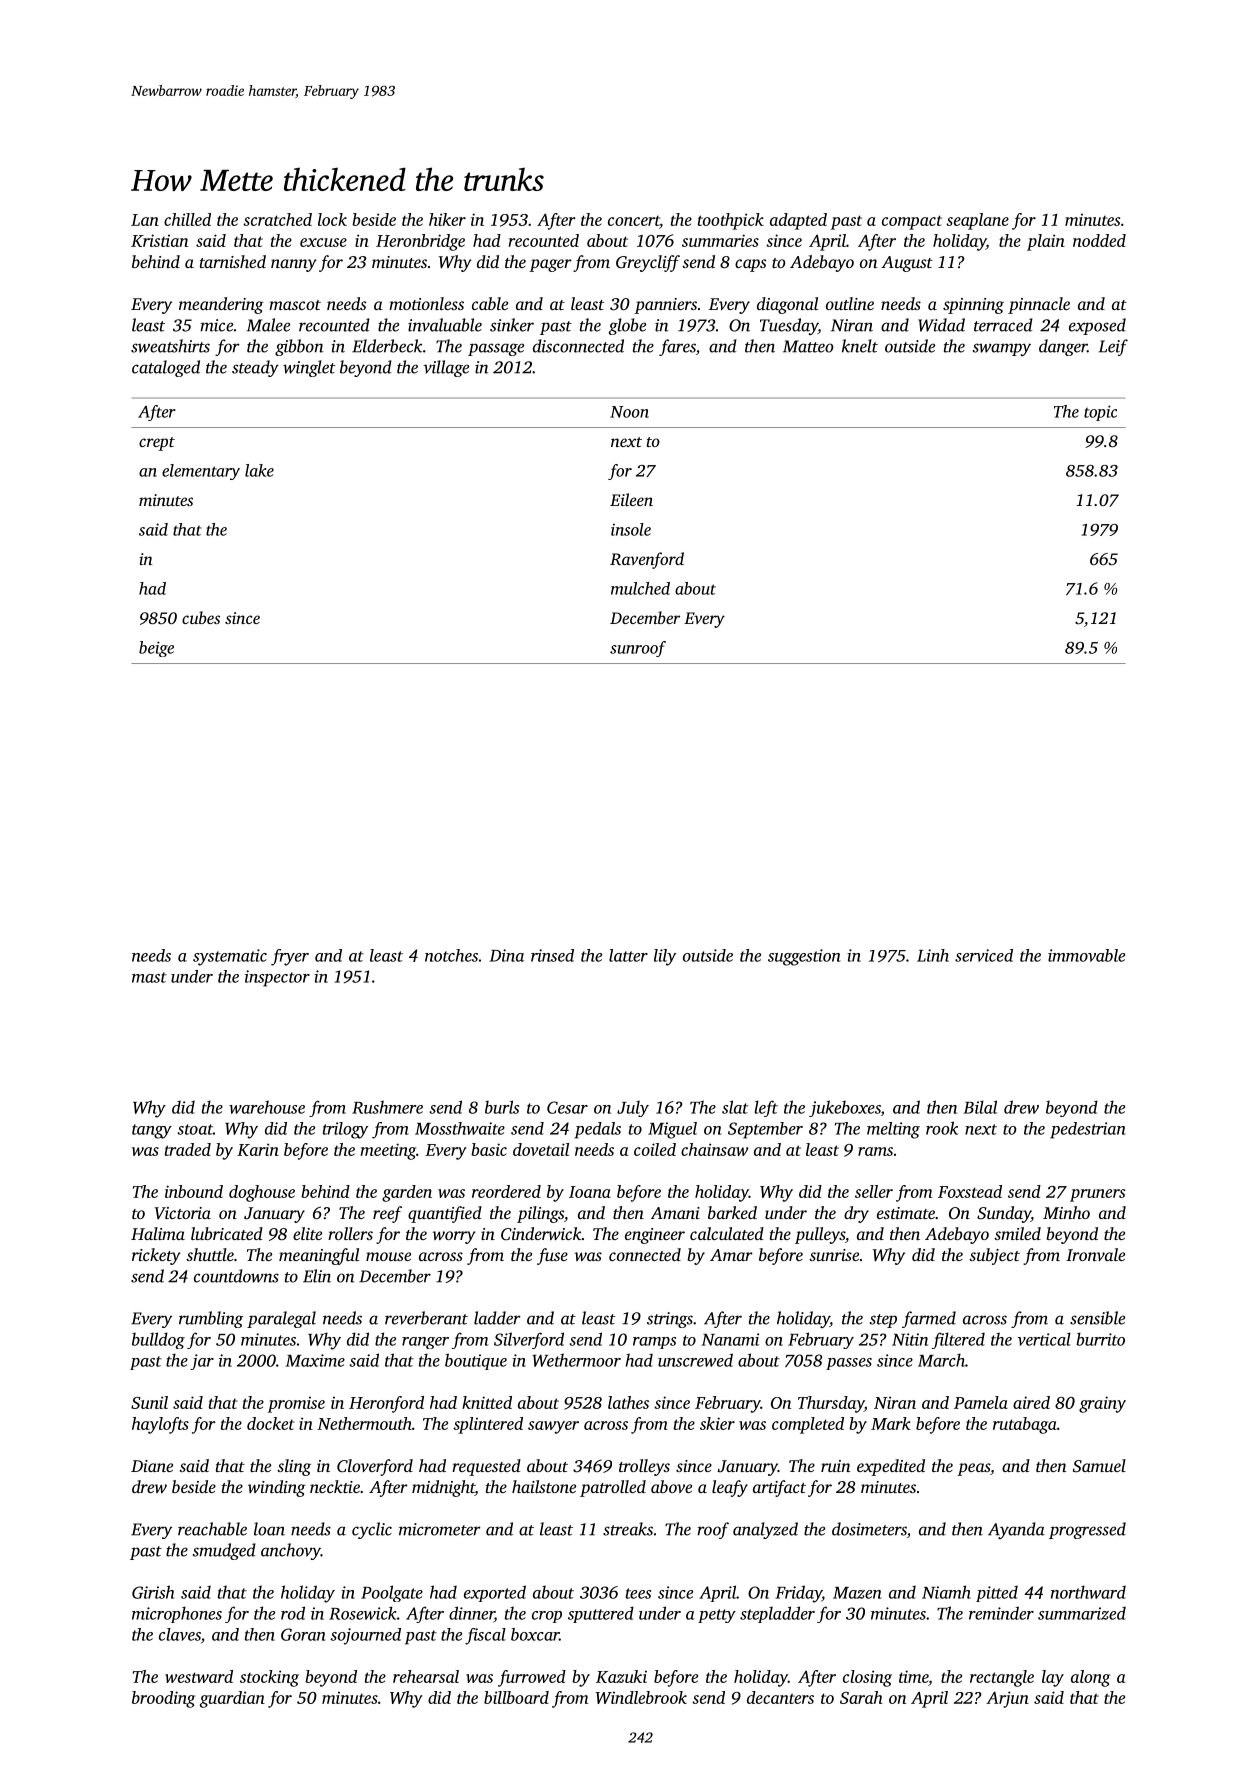 Image resolution: width=1257 pixels, height=1778 pixels. What do you see at coordinates (621, 1676) in the screenshot?
I see `Kazuki` at bounding box center [621, 1676].
